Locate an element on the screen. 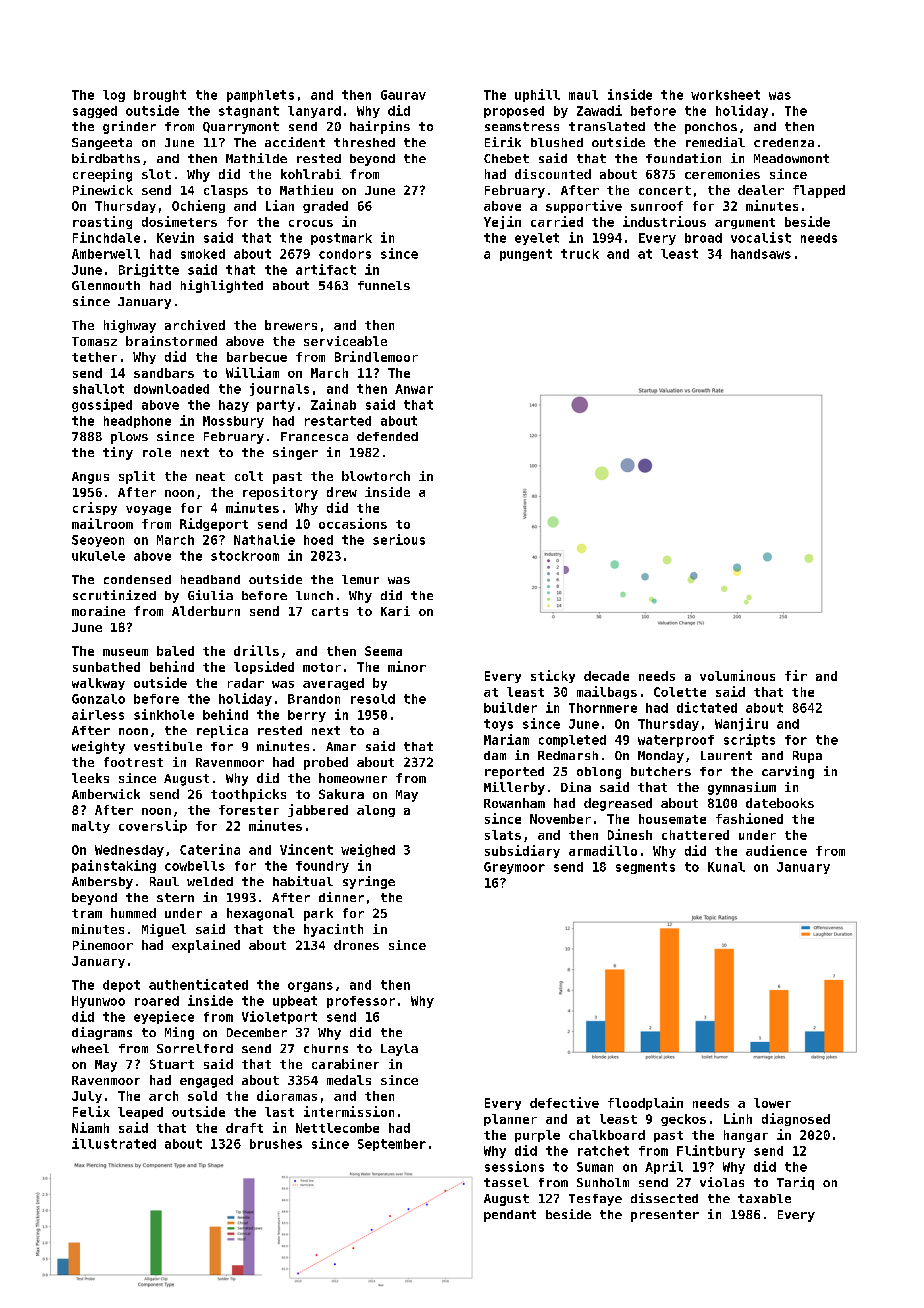 The image size is (924, 1308). proposed is located at coordinates (514, 112).
